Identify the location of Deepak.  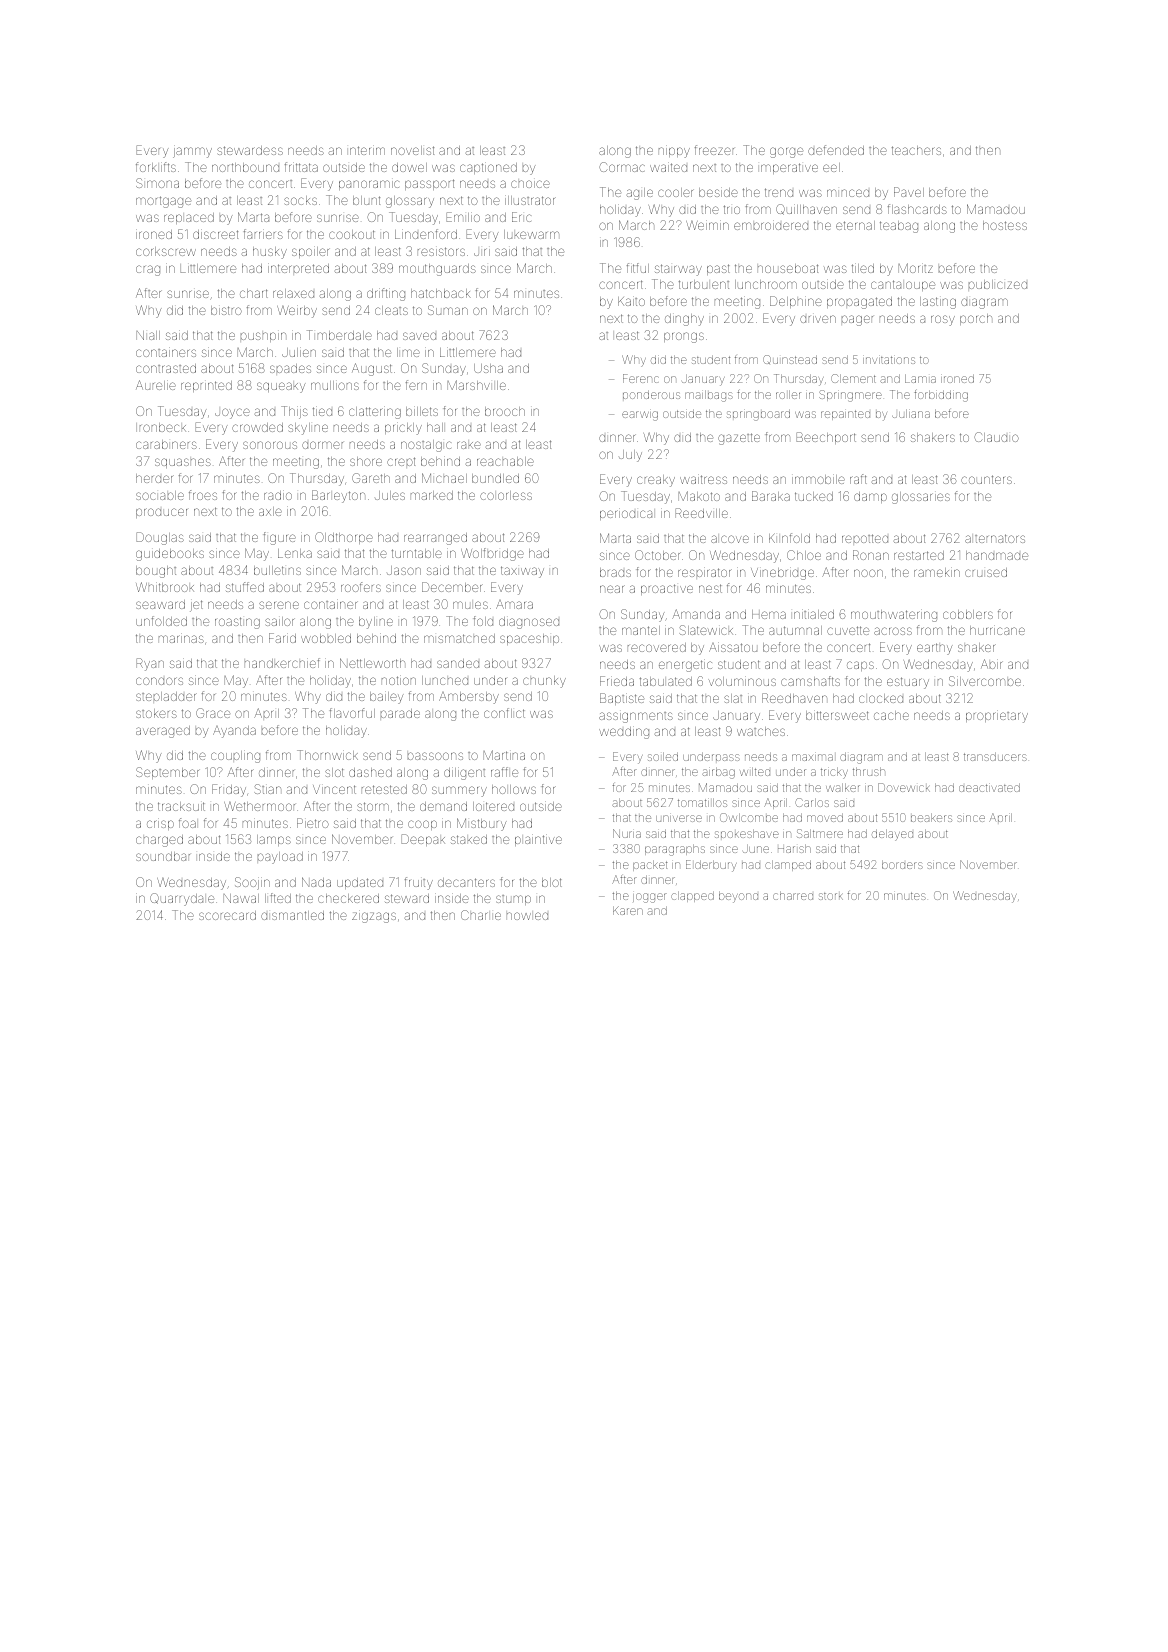
(423, 840).
